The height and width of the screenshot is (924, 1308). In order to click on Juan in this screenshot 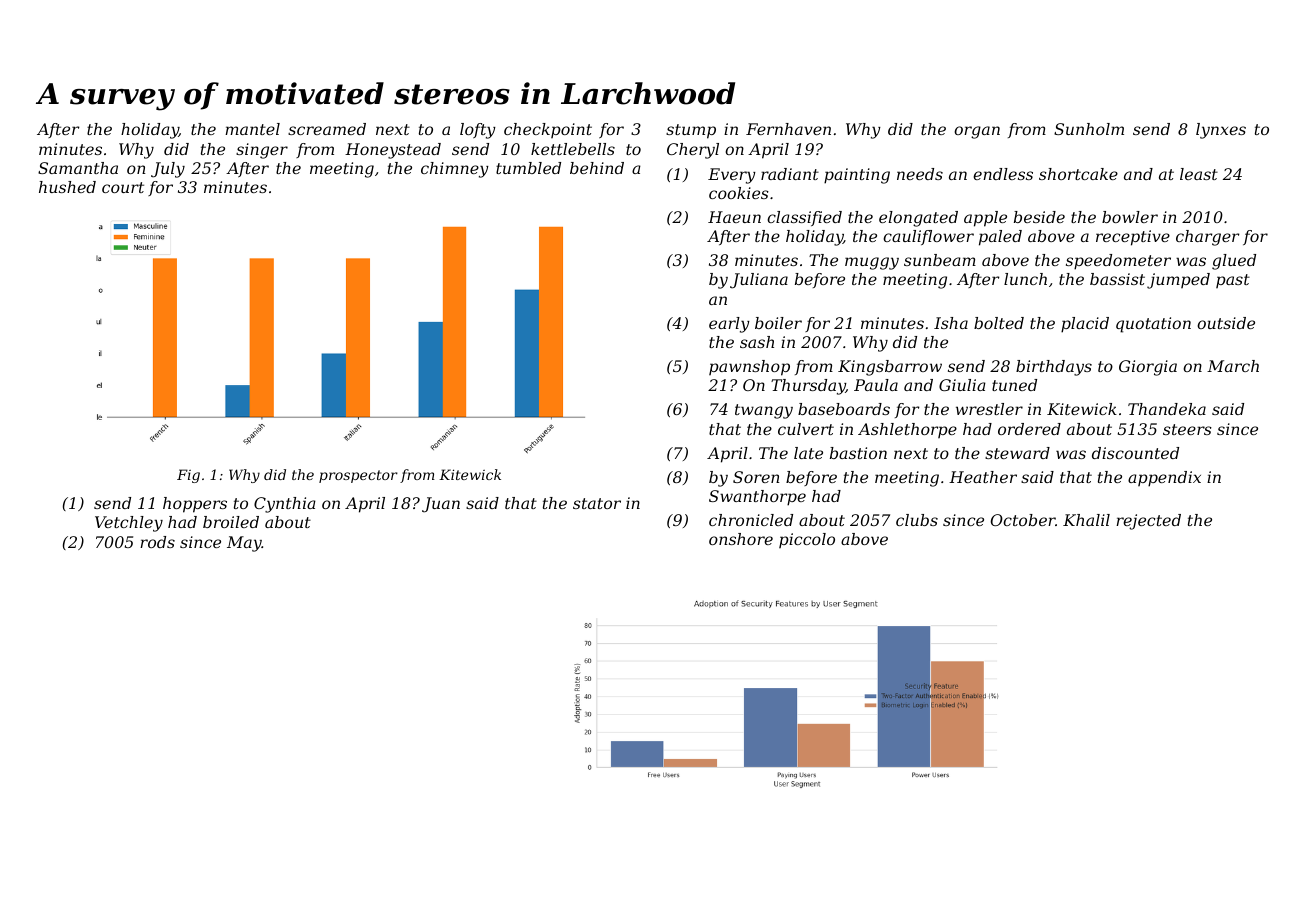, I will do `click(441, 505)`.
